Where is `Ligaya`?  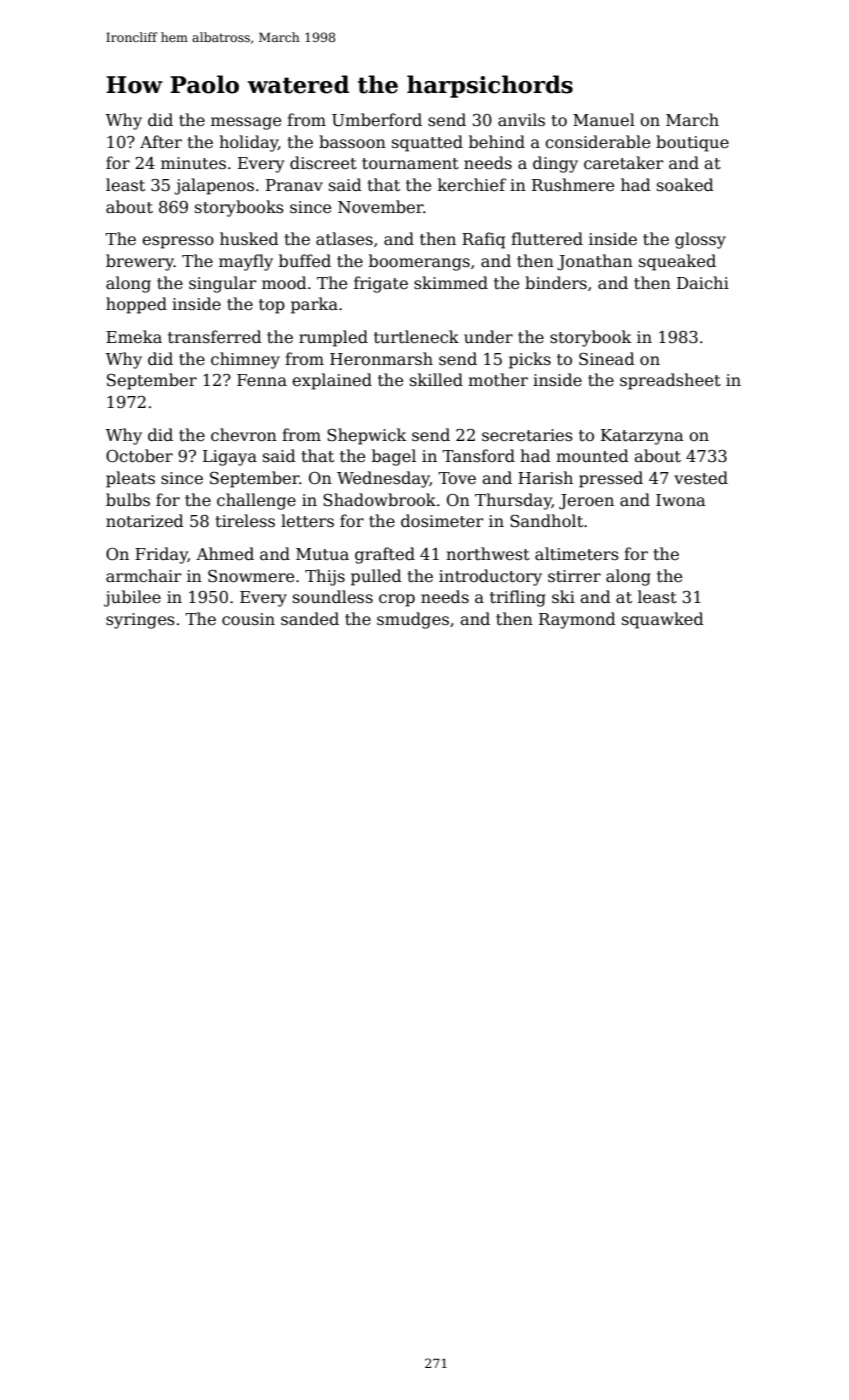
Ligaya is located at coordinates (230, 458).
